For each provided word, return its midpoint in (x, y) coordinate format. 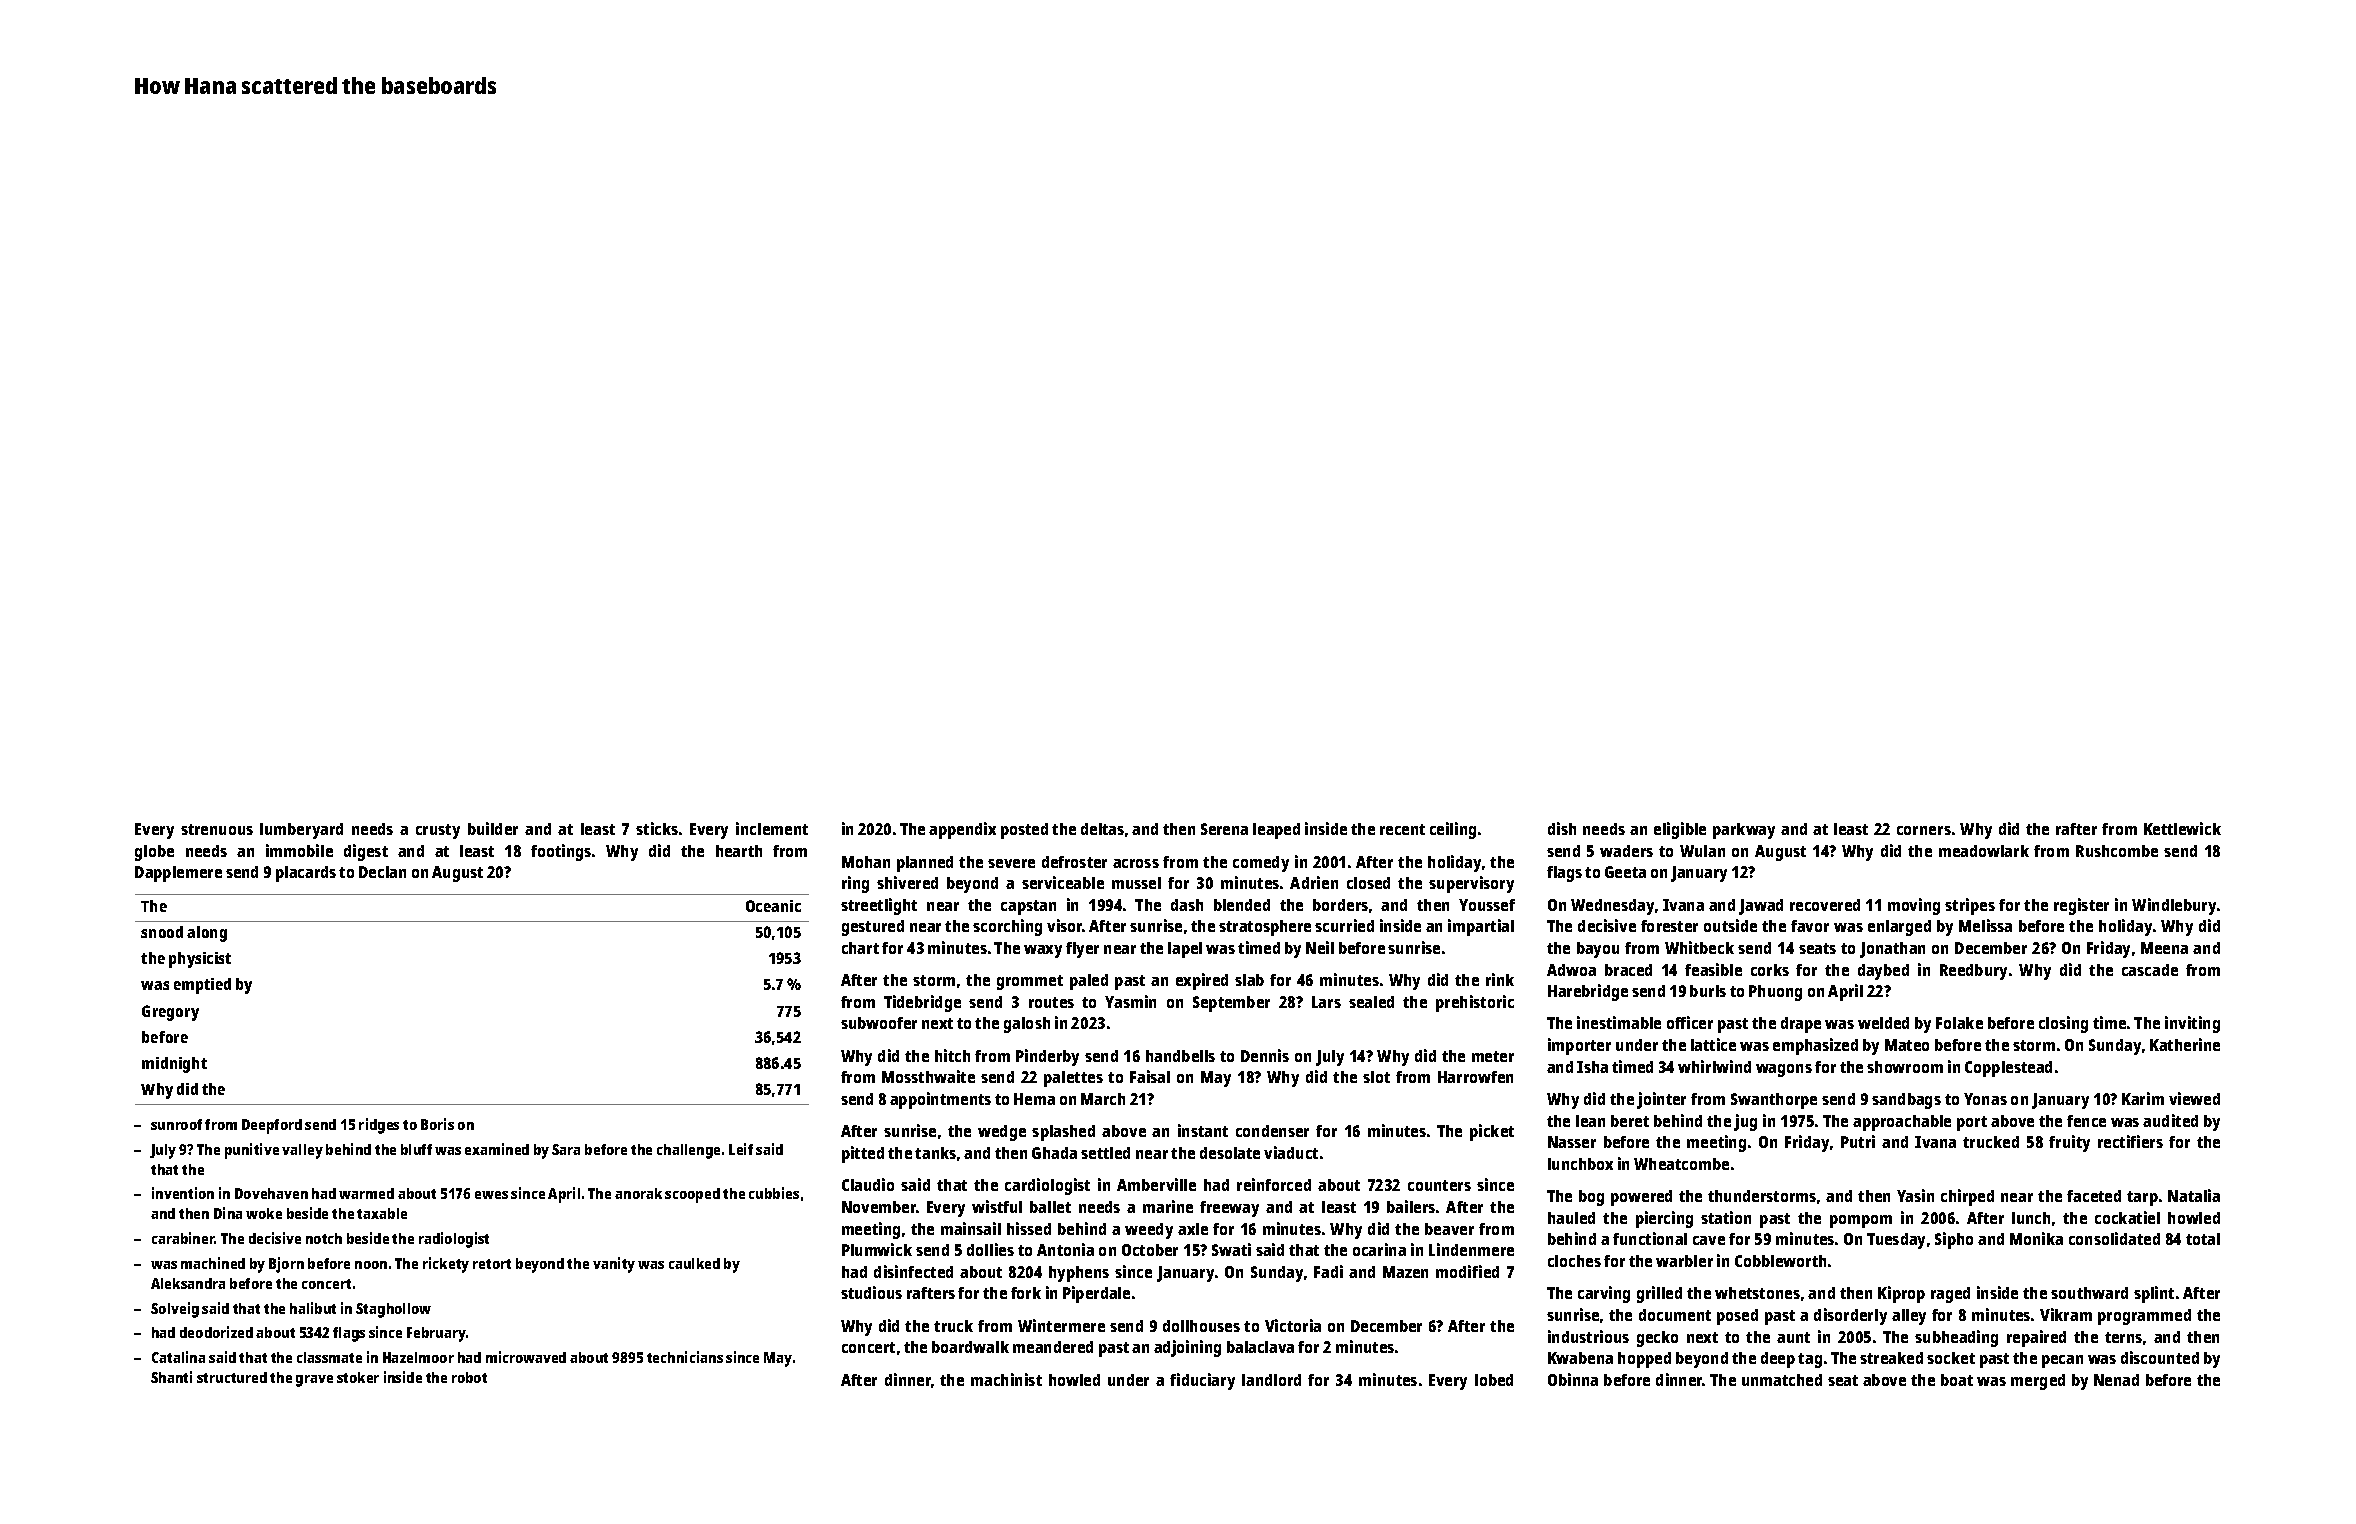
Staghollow (393, 1310)
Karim (2143, 1098)
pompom (1861, 1221)
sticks (657, 828)
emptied (202, 986)
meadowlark (1984, 851)
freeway (1229, 1209)
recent (1402, 829)
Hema (1034, 1099)
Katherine (2185, 1044)
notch (324, 1238)
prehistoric (1475, 1003)
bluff (416, 1149)
